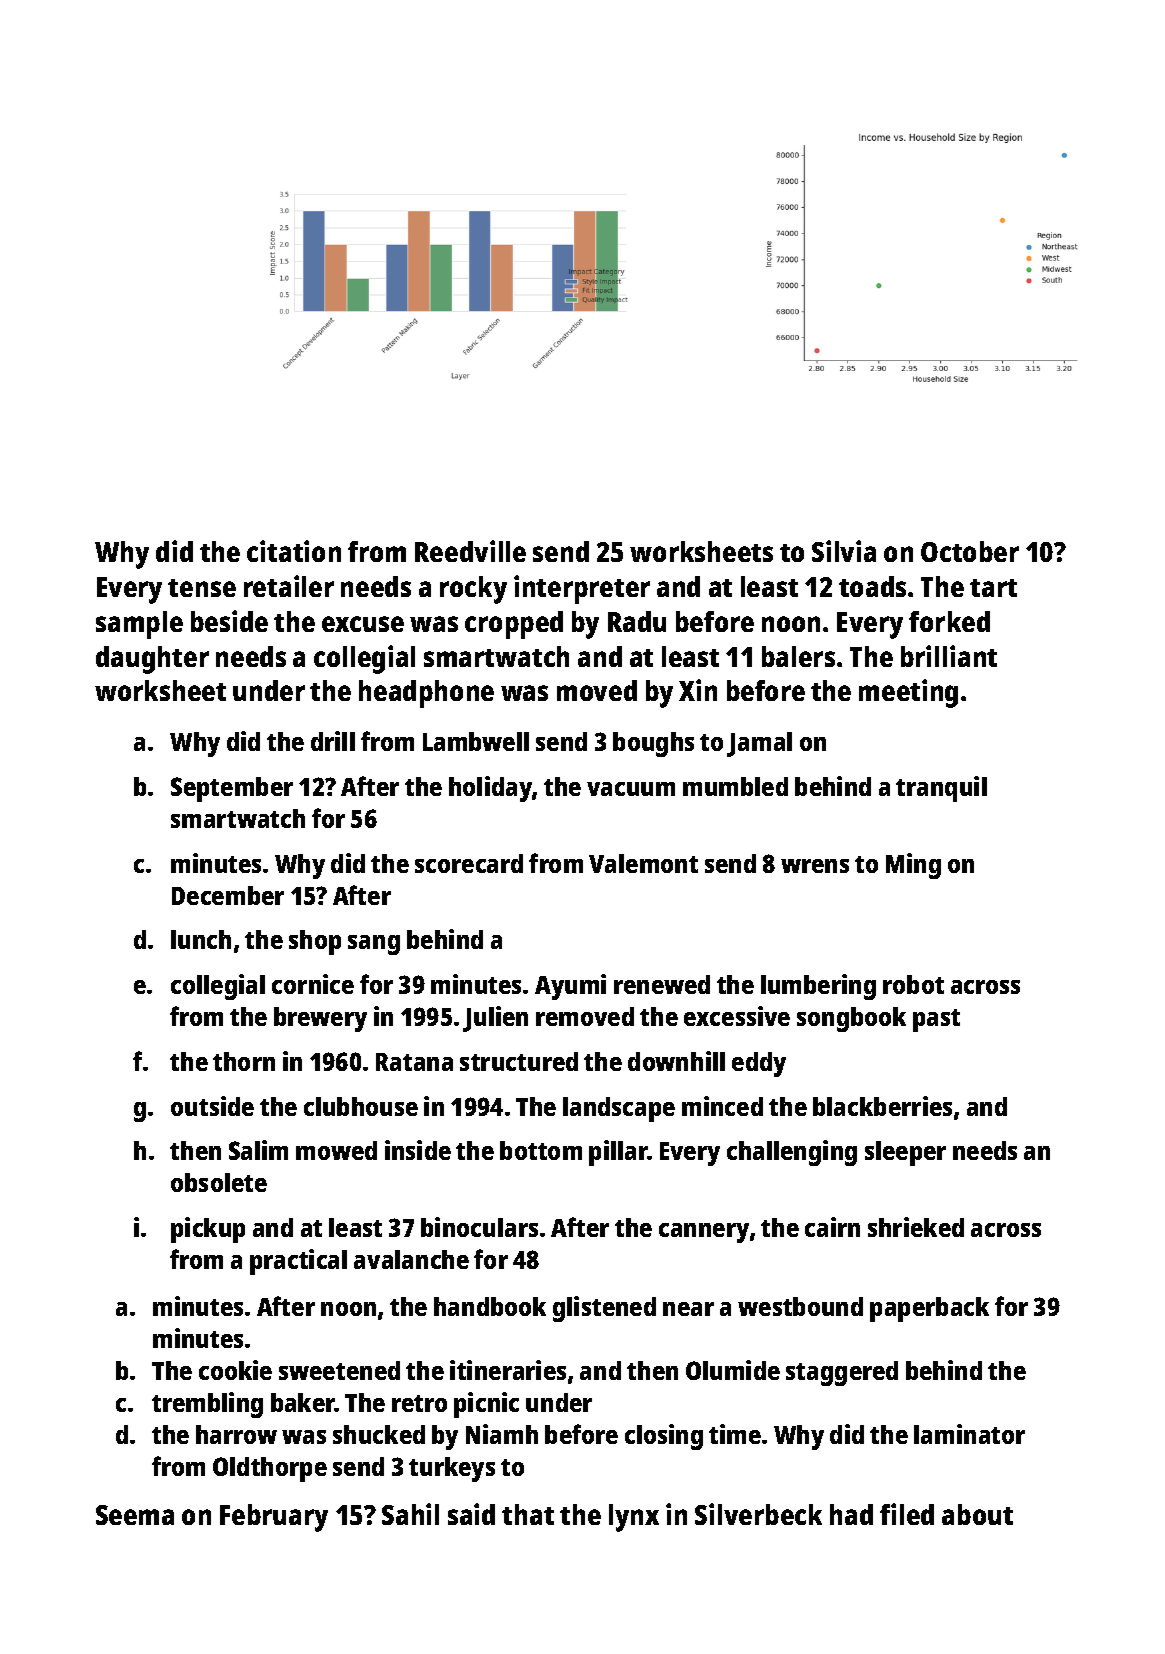 Image resolution: width=1165 pixels, height=1654 pixels. What do you see at coordinates (618, 1153) in the image?
I see `pillar` at bounding box center [618, 1153].
